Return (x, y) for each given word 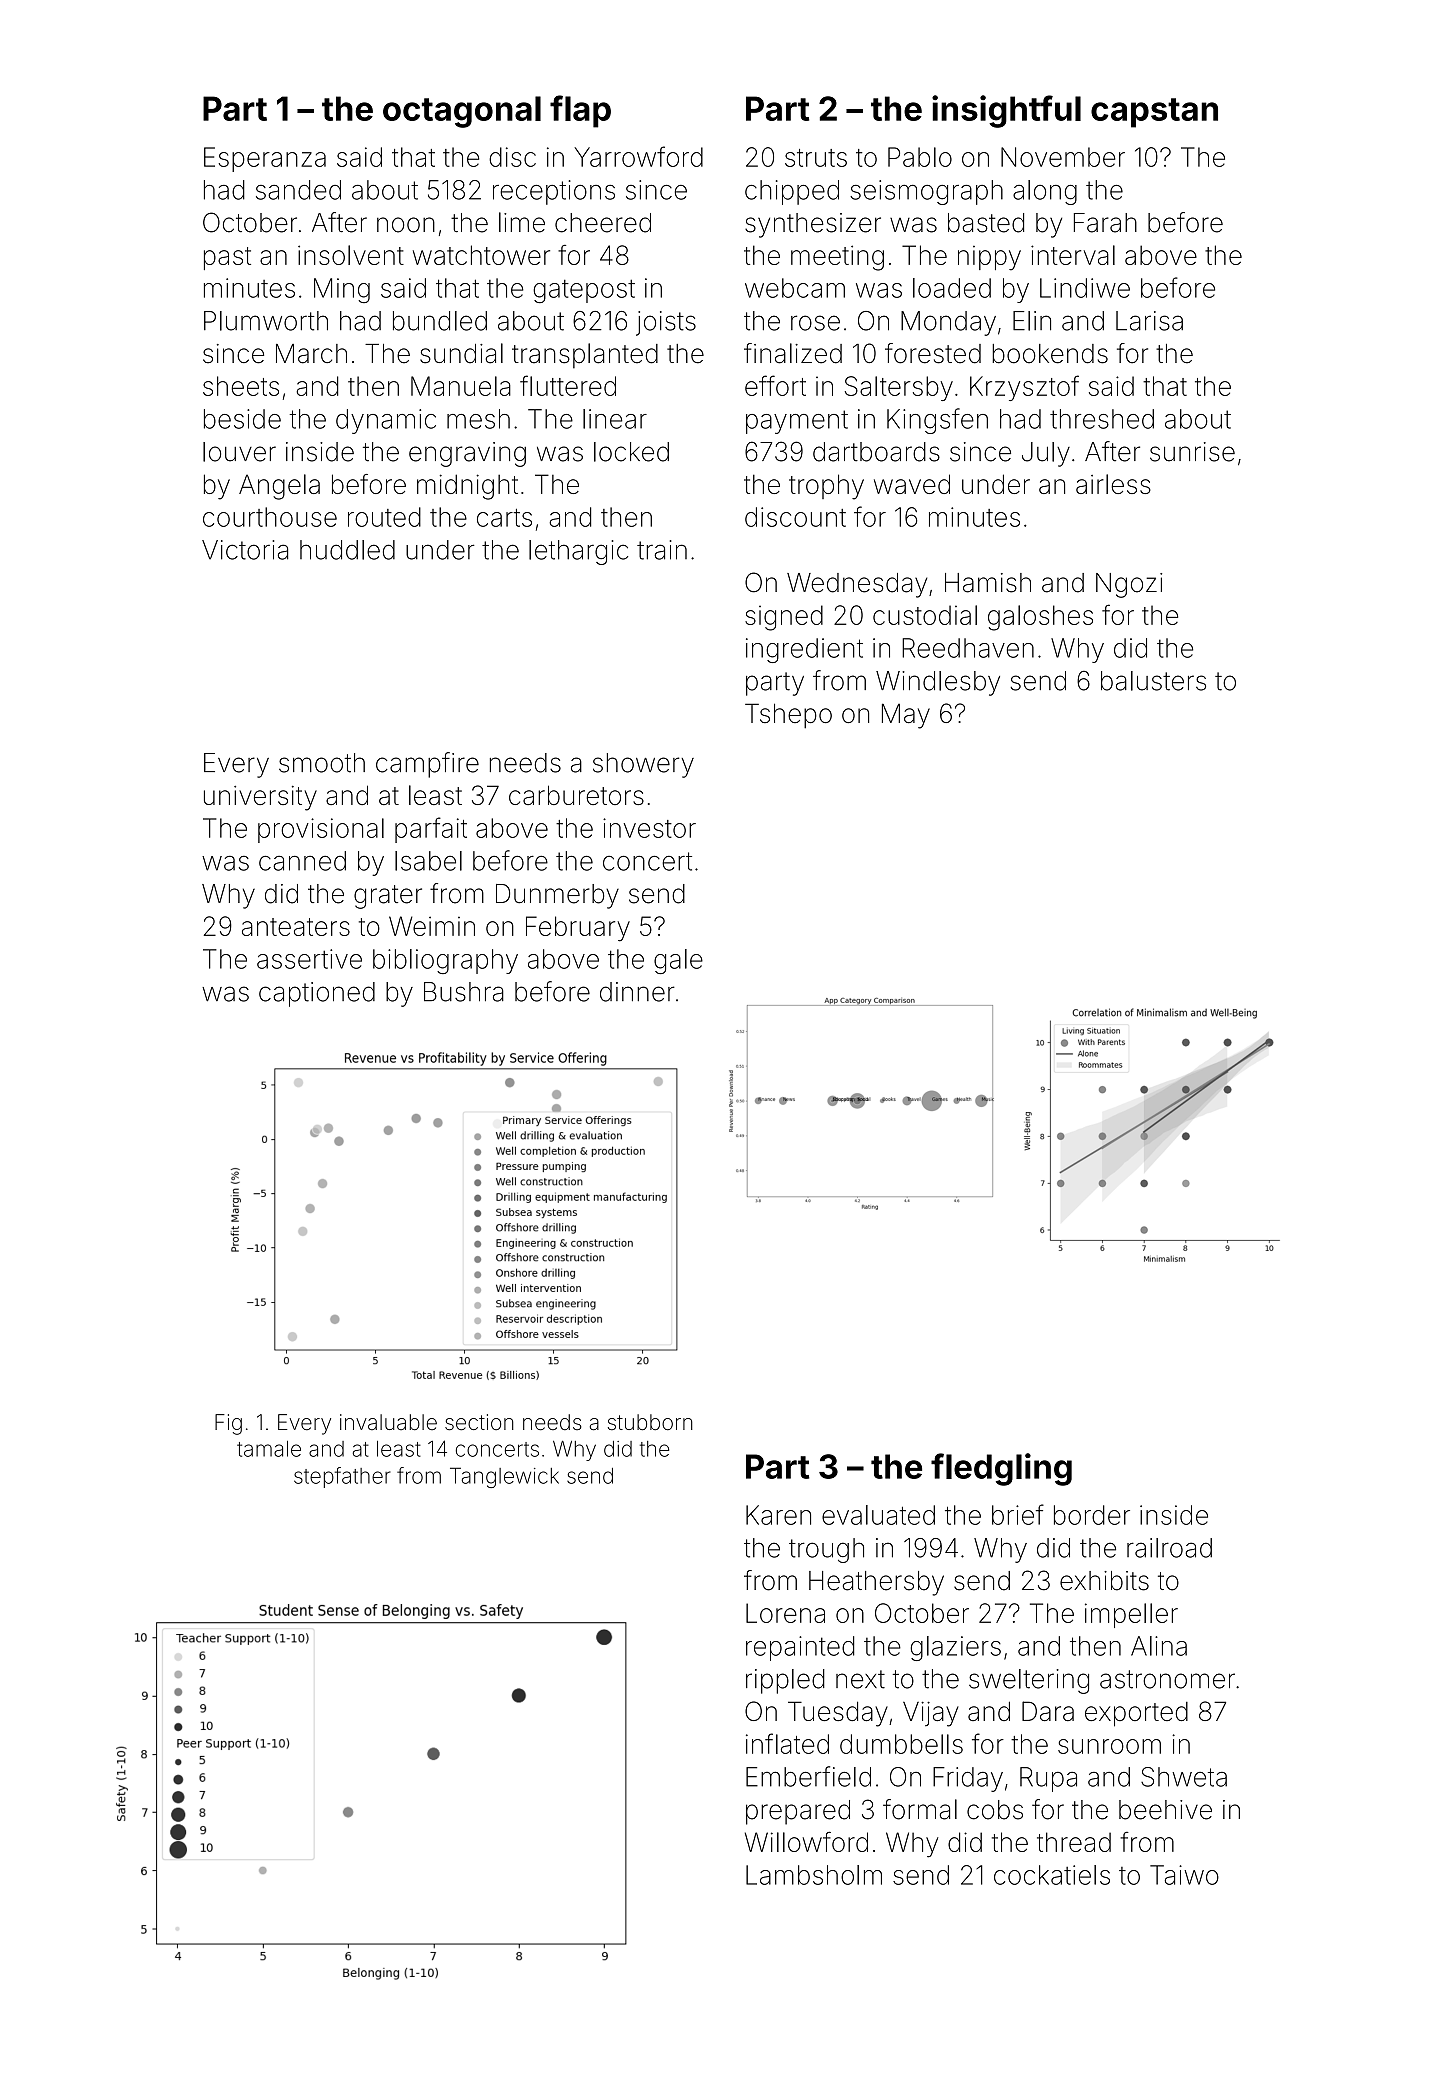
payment (797, 422)
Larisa (1149, 321)
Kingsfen (937, 421)
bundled (440, 321)
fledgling (1001, 1469)
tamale (269, 1449)
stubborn (650, 1422)
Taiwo (1184, 1875)
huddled (347, 550)
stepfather (342, 1477)
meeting (837, 258)
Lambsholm (814, 1875)
